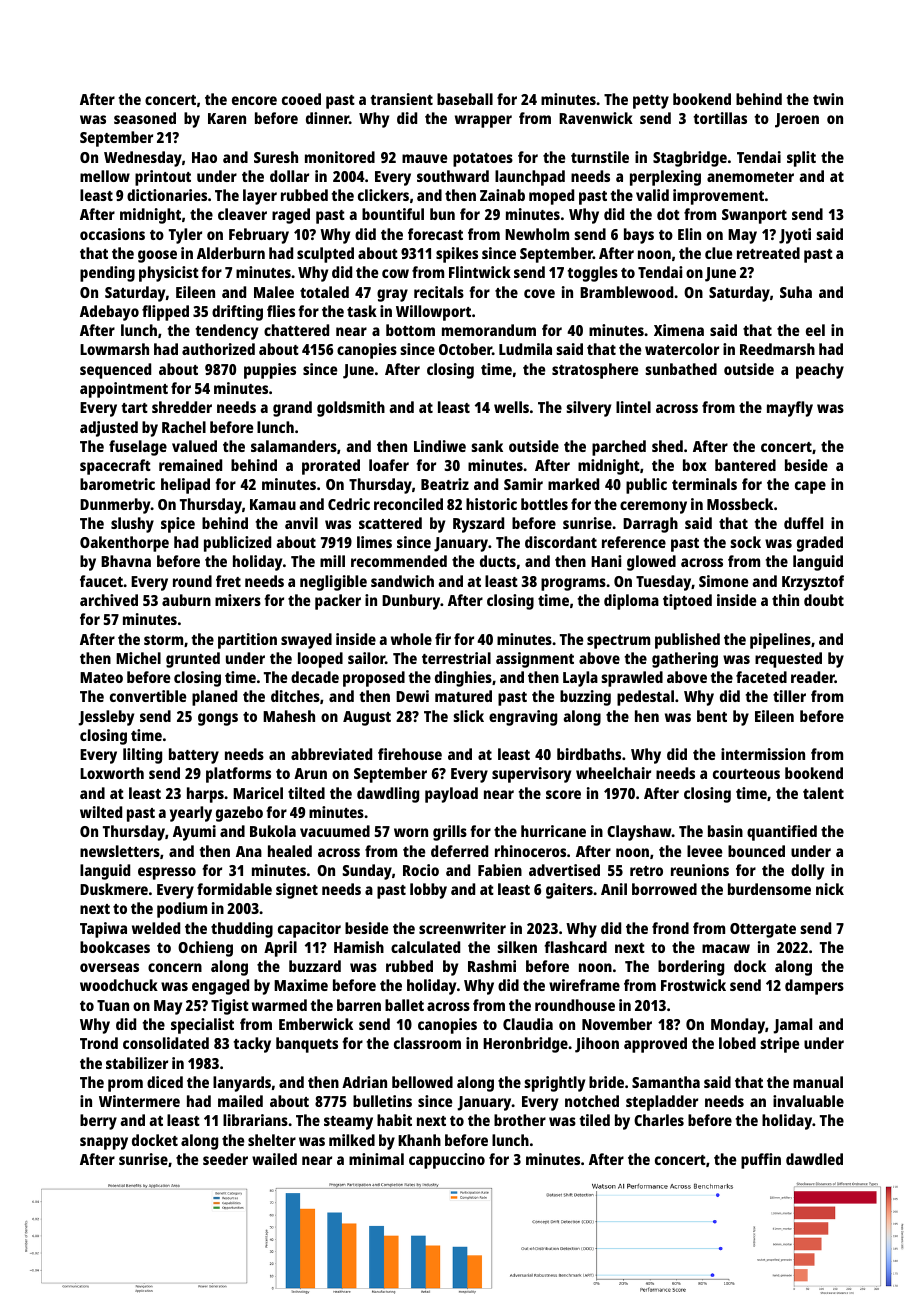 The width and height of the screenshot is (924, 1314). What do you see at coordinates (98, 1122) in the screenshot?
I see `berry` at bounding box center [98, 1122].
